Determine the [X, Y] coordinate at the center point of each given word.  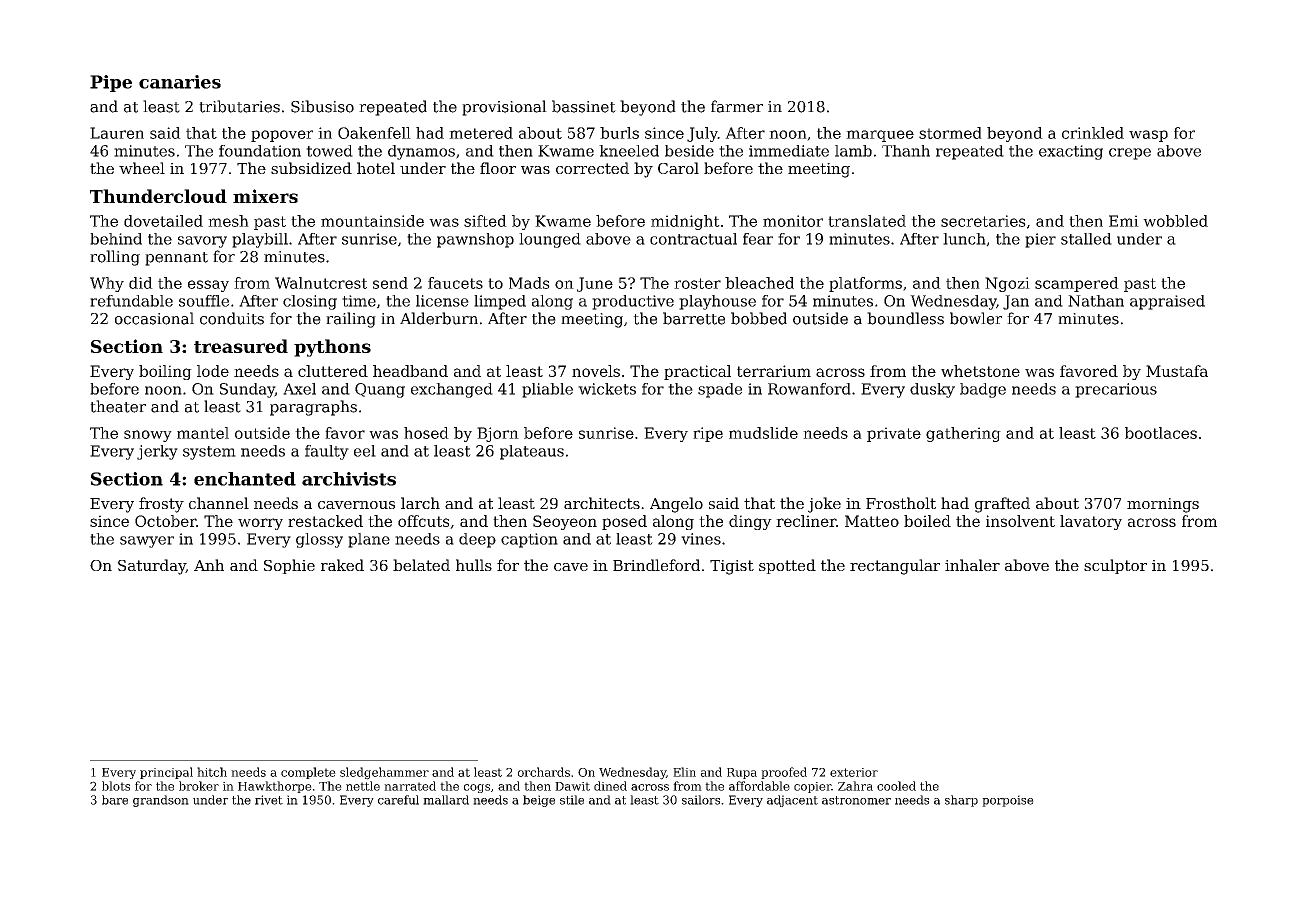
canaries [180, 82]
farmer [737, 106]
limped [500, 302]
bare [115, 800]
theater [118, 406]
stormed [950, 133]
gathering [963, 434]
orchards [544, 772]
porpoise [1008, 801]
